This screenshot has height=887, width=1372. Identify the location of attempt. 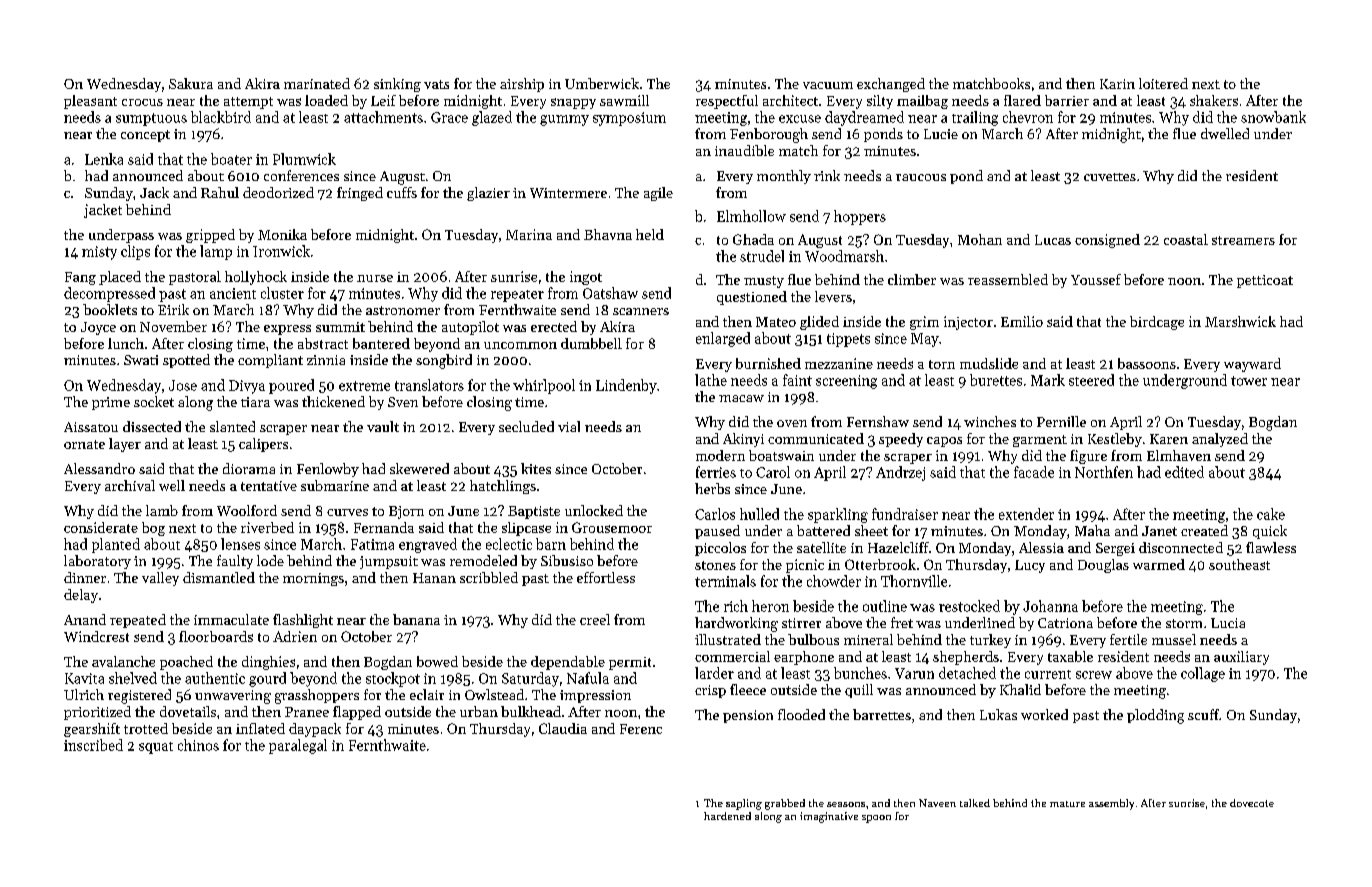
(248, 103).
